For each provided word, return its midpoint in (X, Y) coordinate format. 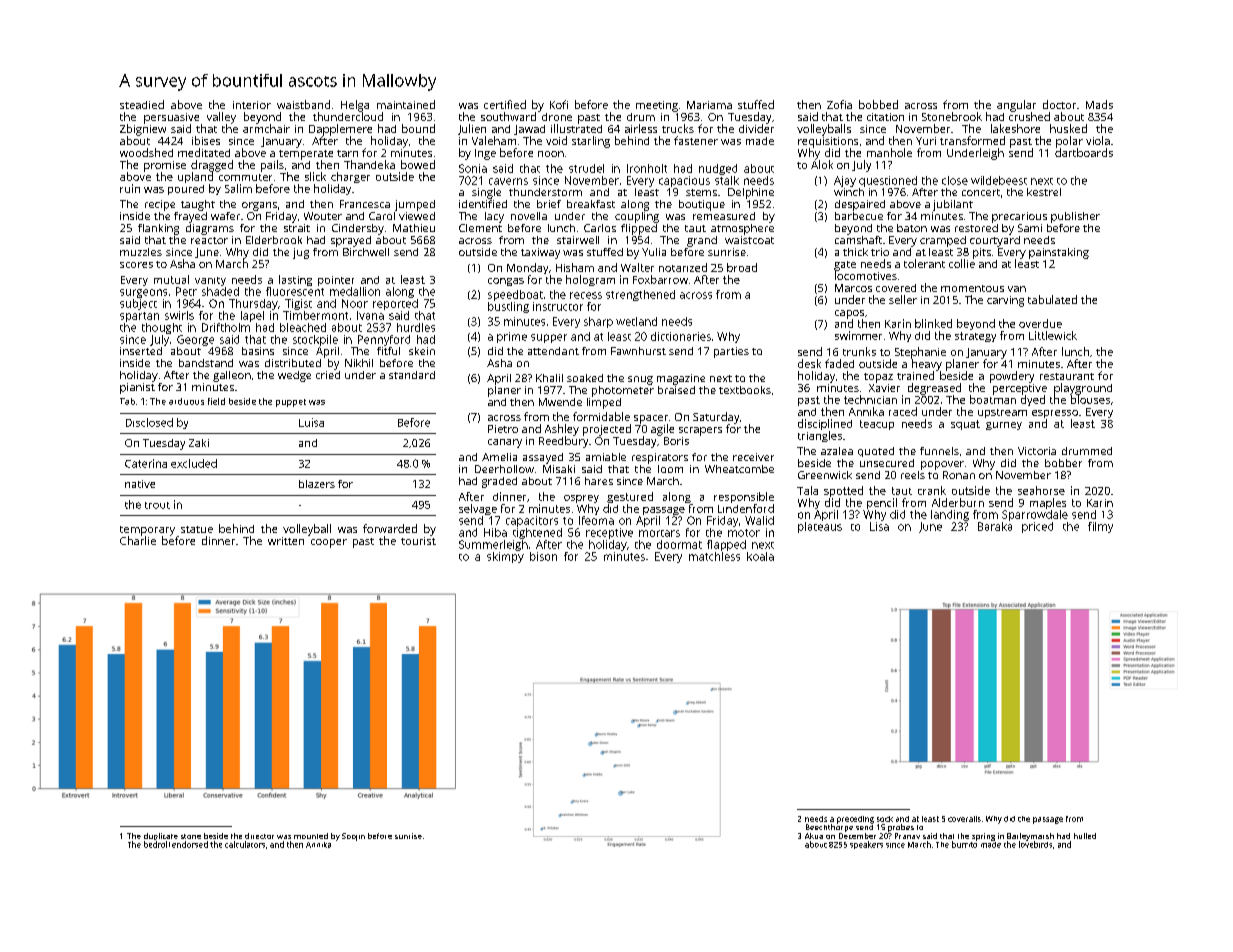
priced (1037, 527)
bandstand (206, 363)
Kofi (559, 104)
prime (512, 337)
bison (543, 556)
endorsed (190, 844)
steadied (142, 104)
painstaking (1059, 253)
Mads (1099, 104)
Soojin (353, 837)
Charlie (138, 540)
